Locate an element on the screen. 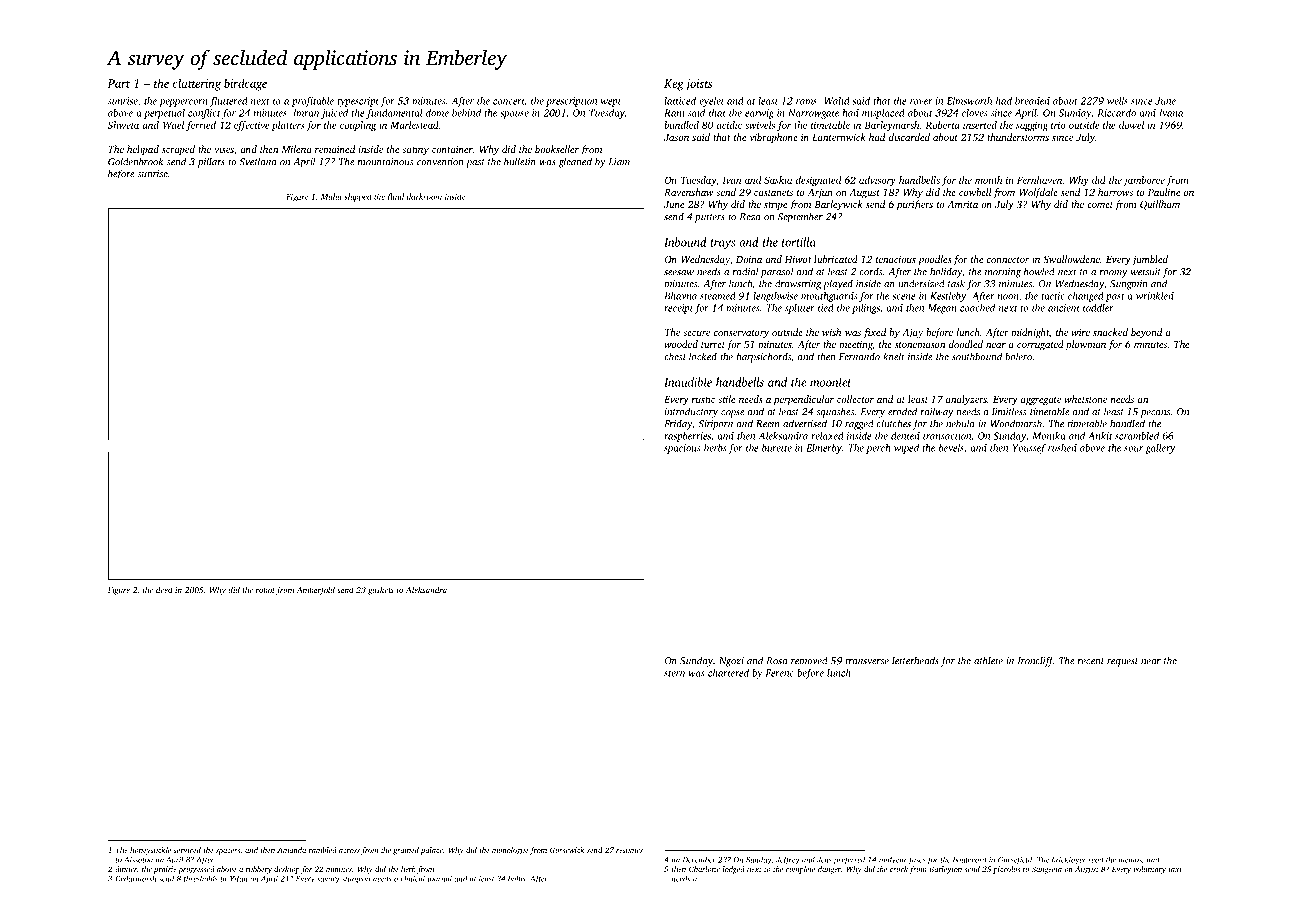 The image size is (1308, 924). Ngozi is located at coordinates (731, 662).
